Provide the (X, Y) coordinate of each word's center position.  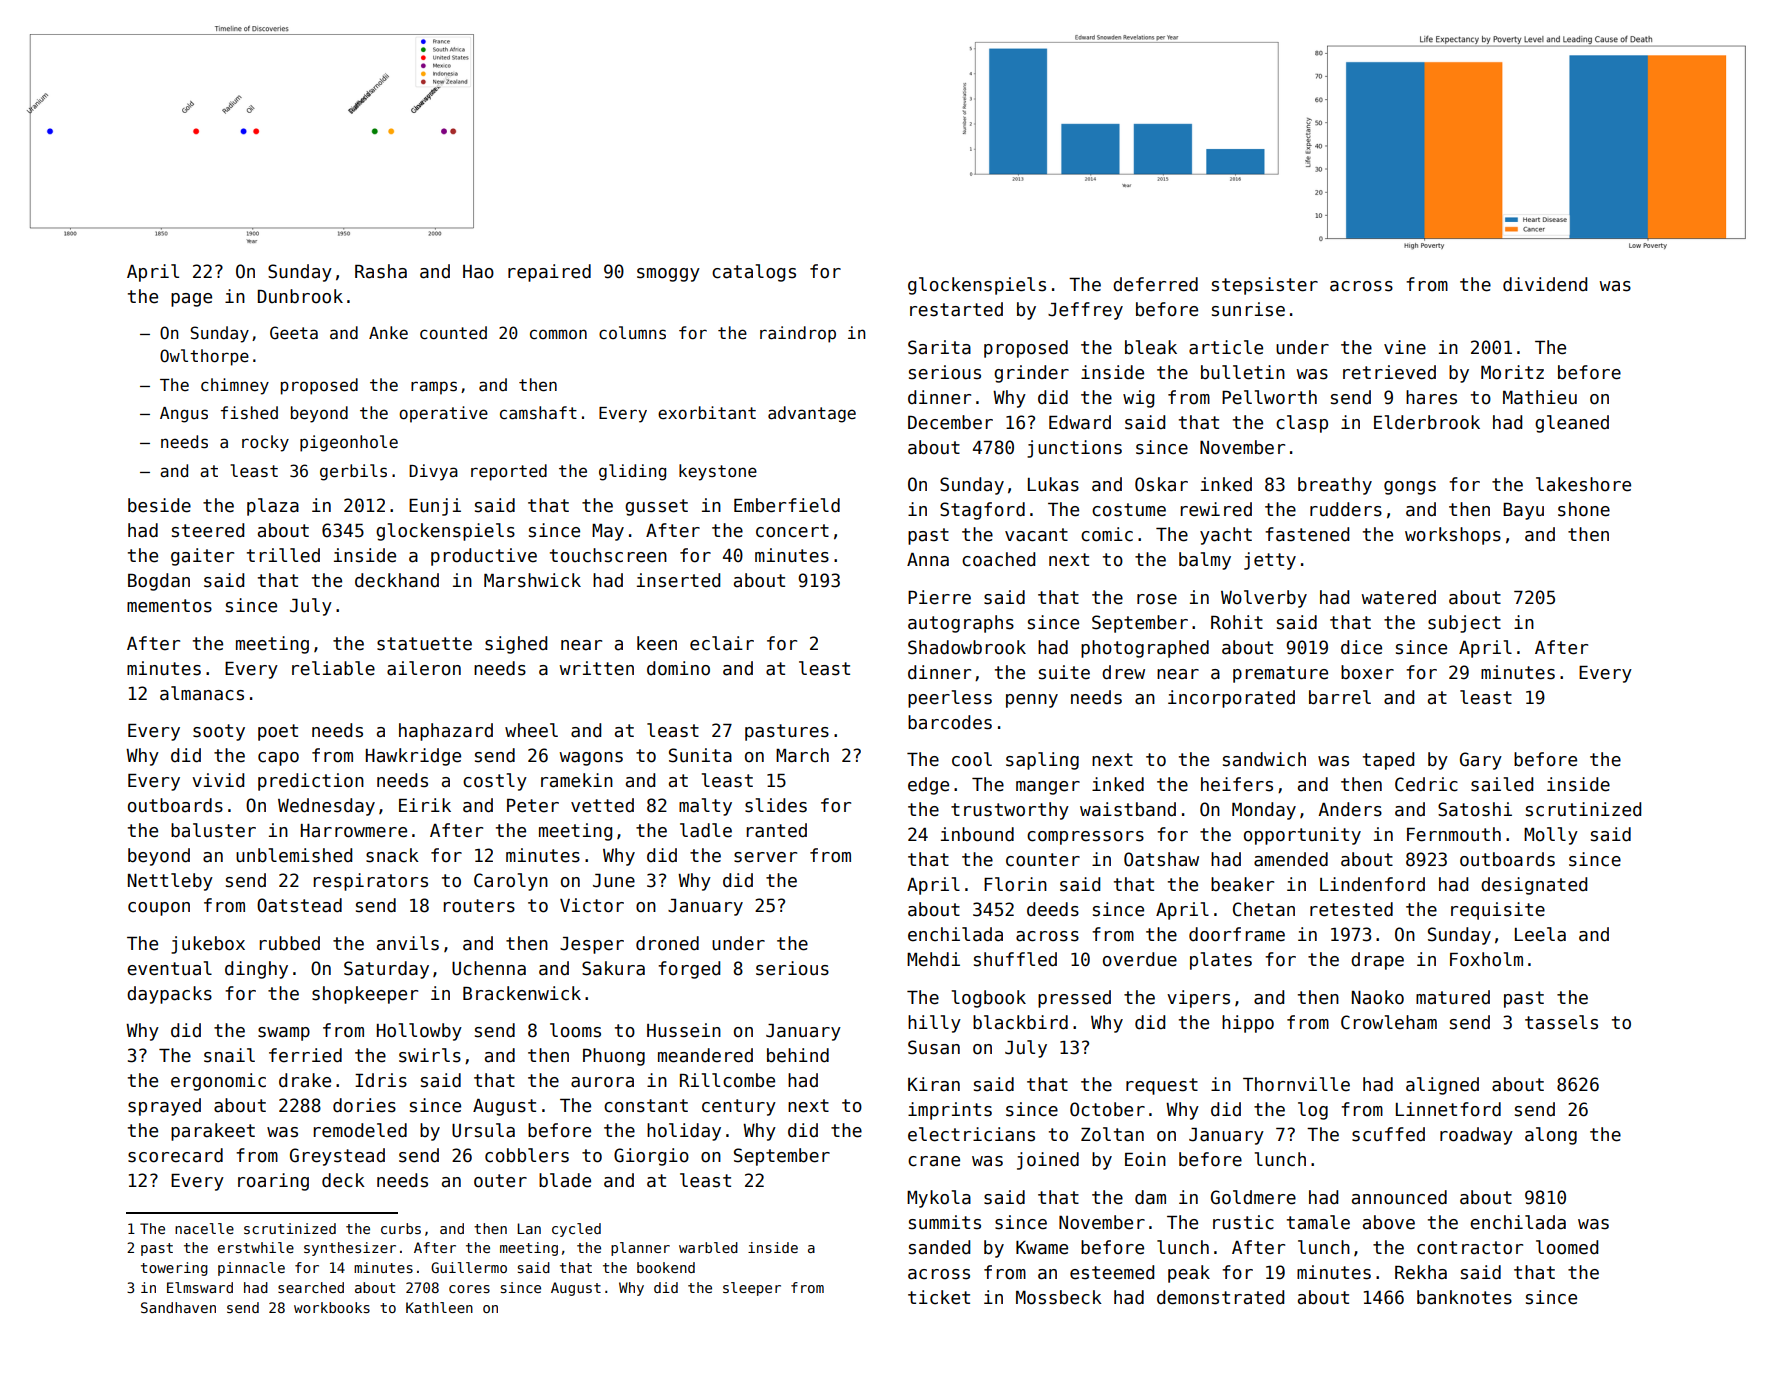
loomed (1567, 1247)
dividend (1545, 284)
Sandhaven (178, 1307)
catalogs (754, 273)
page (191, 300)
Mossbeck (1059, 1297)
